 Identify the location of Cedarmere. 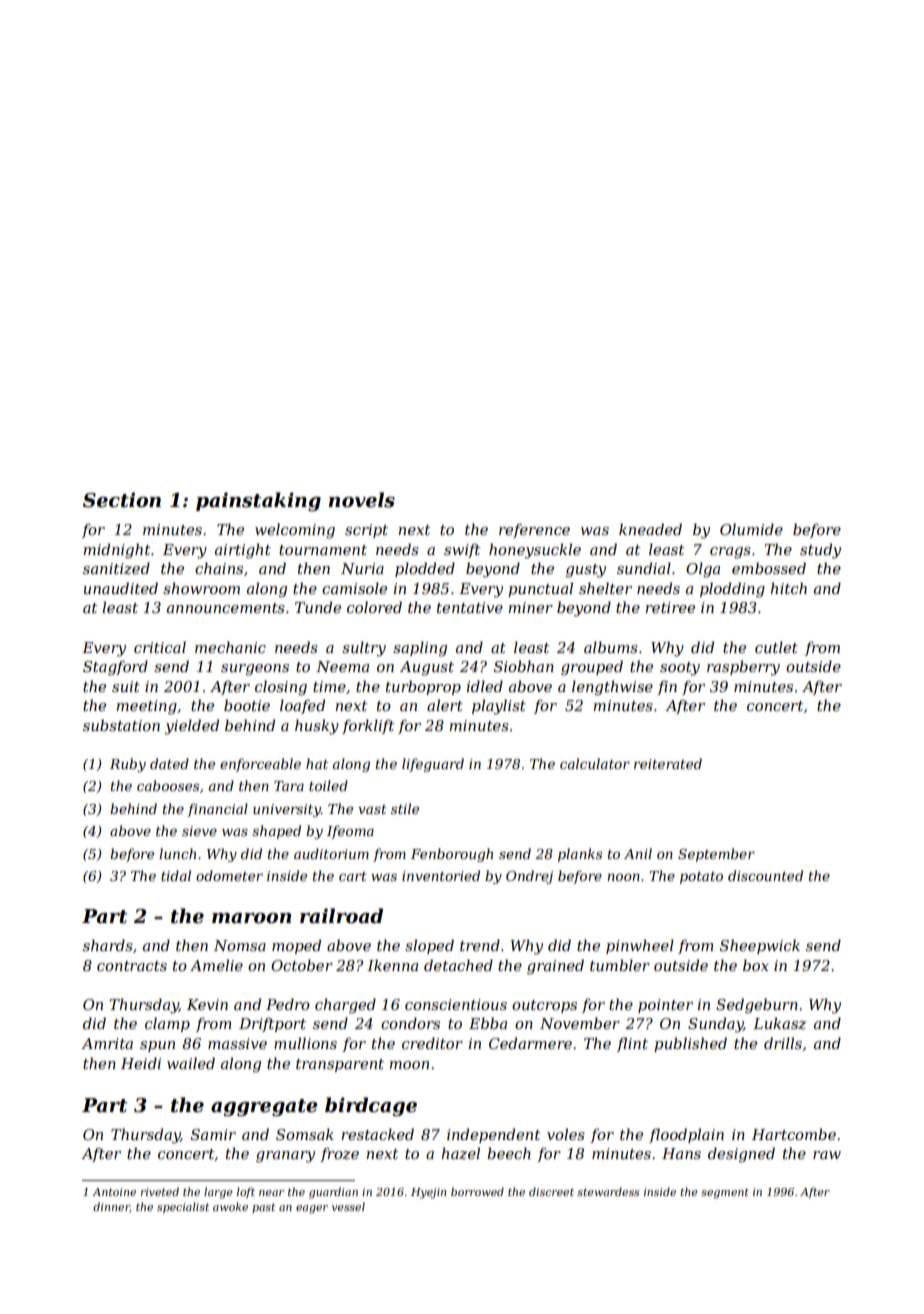
(530, 1043).
